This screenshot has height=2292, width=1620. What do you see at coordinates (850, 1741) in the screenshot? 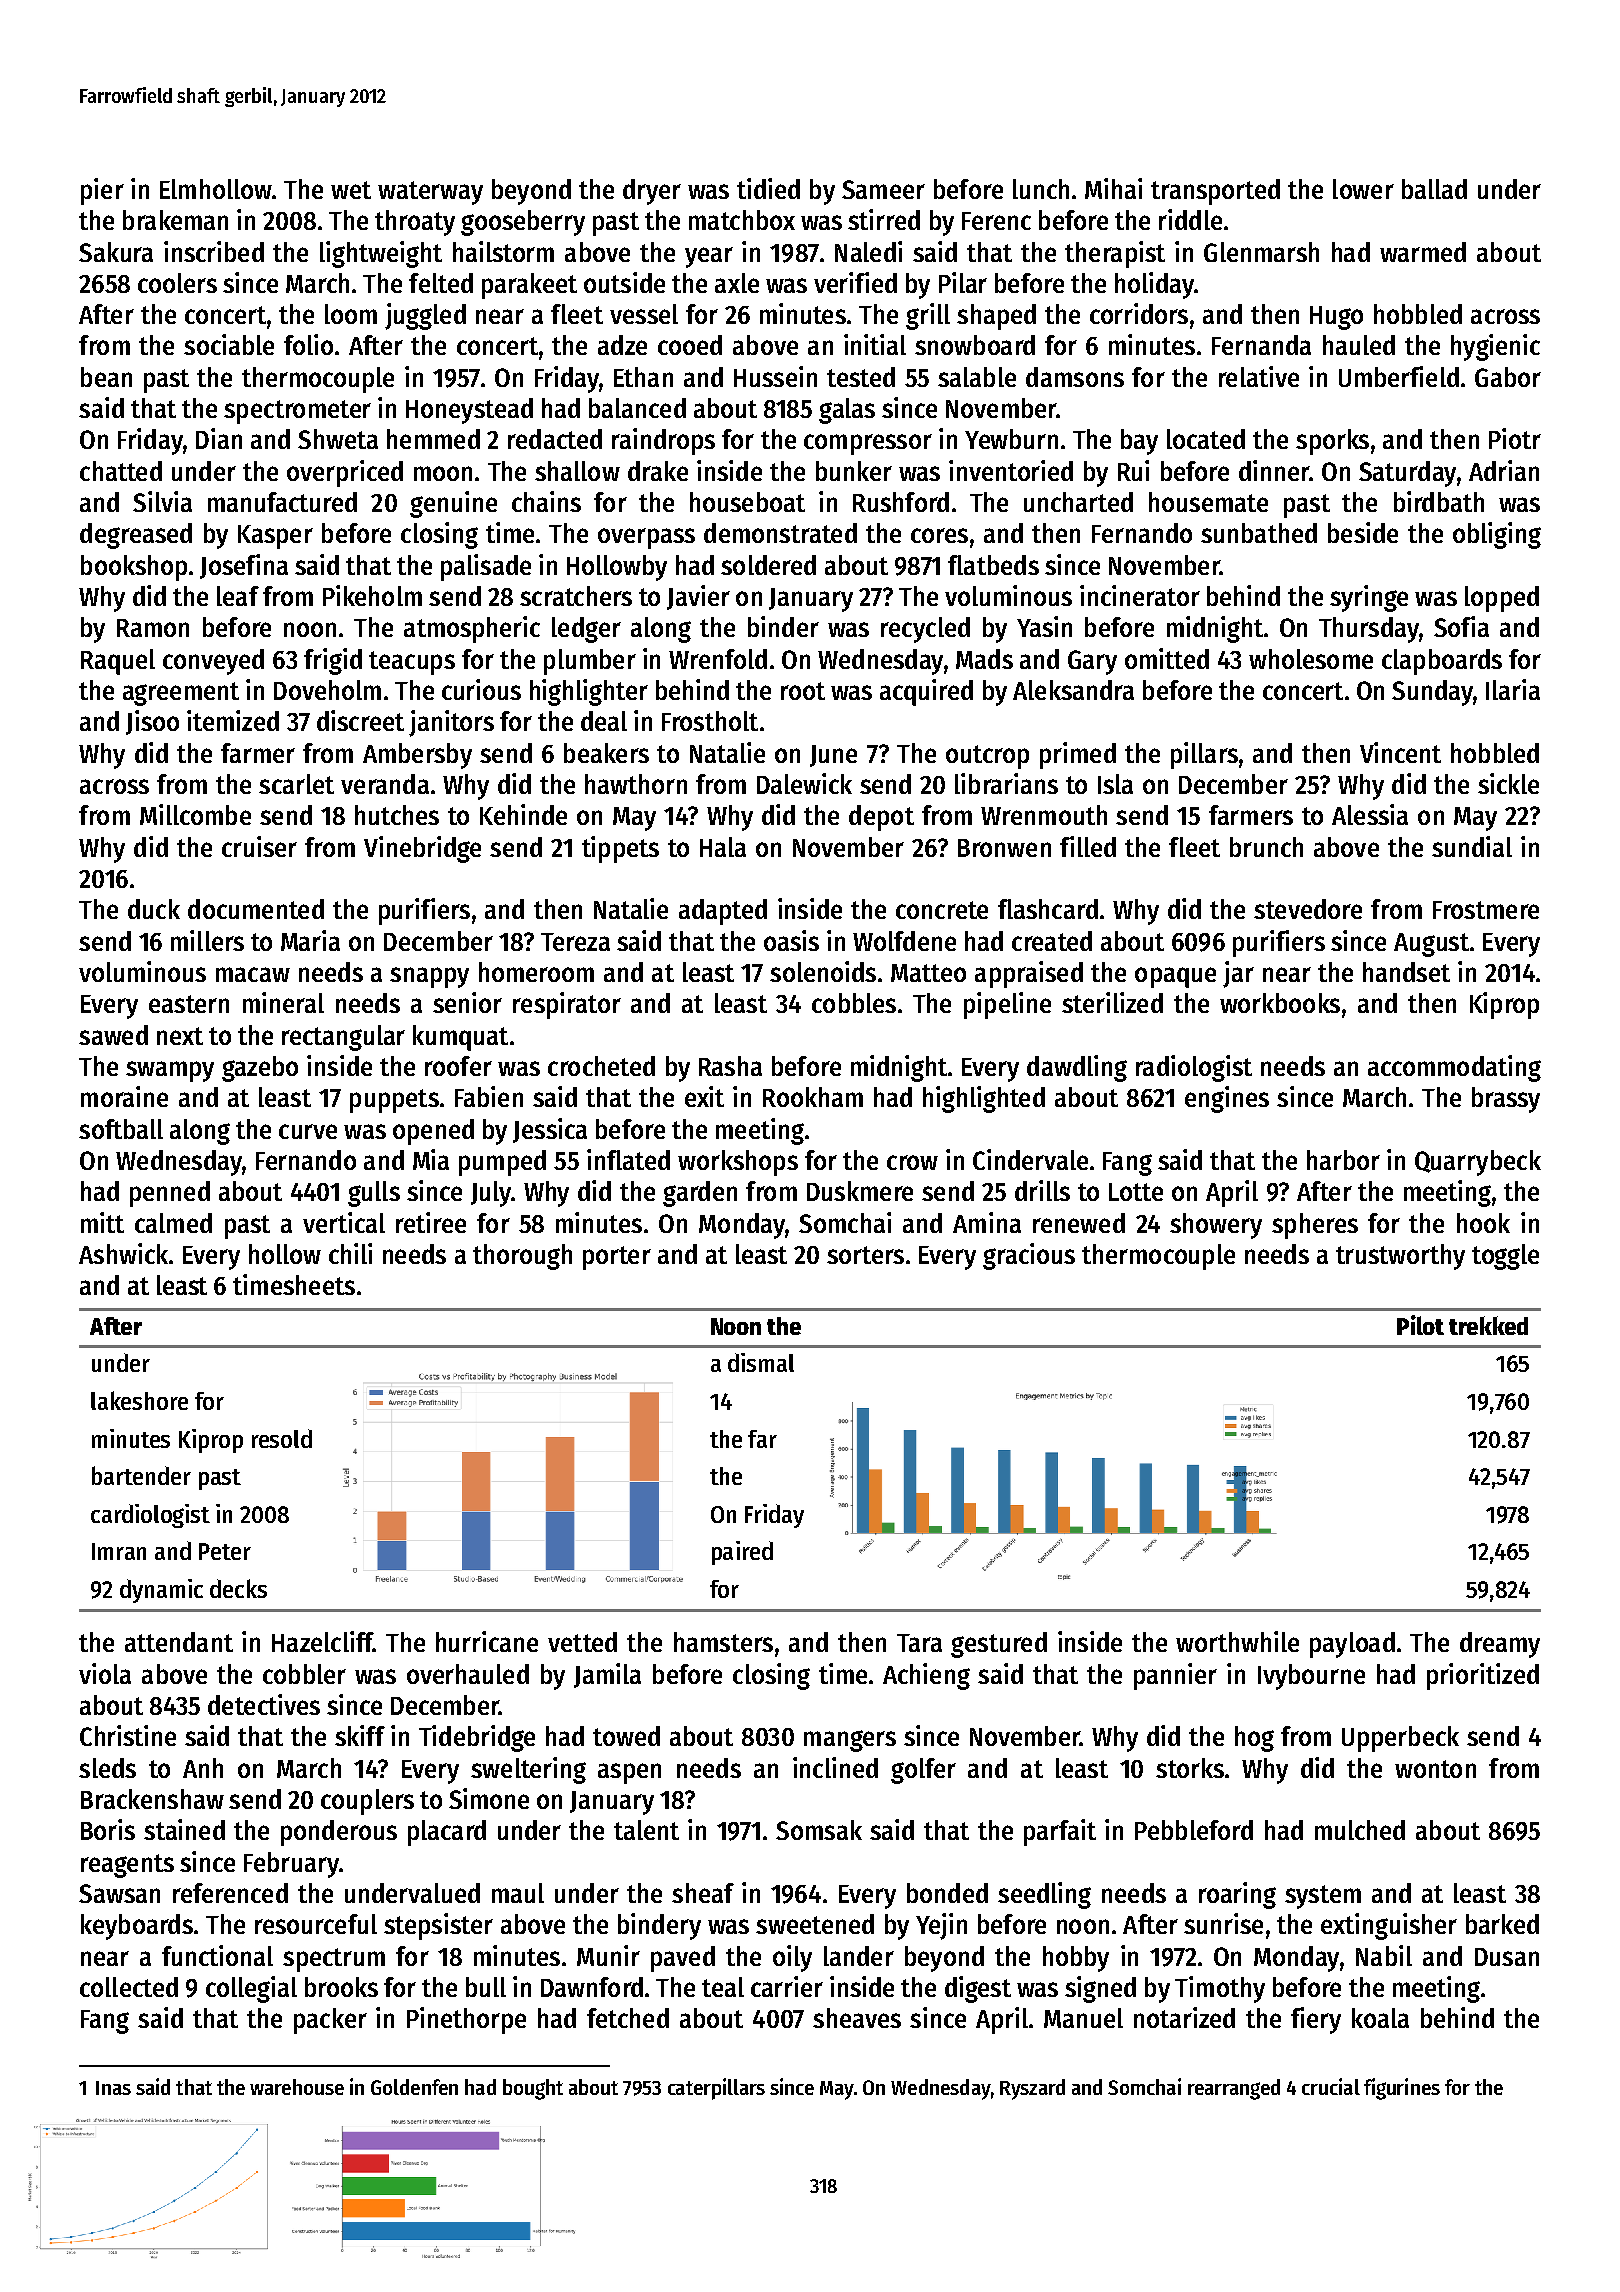
I see `mangers` at bounding box center [850, 1741].
